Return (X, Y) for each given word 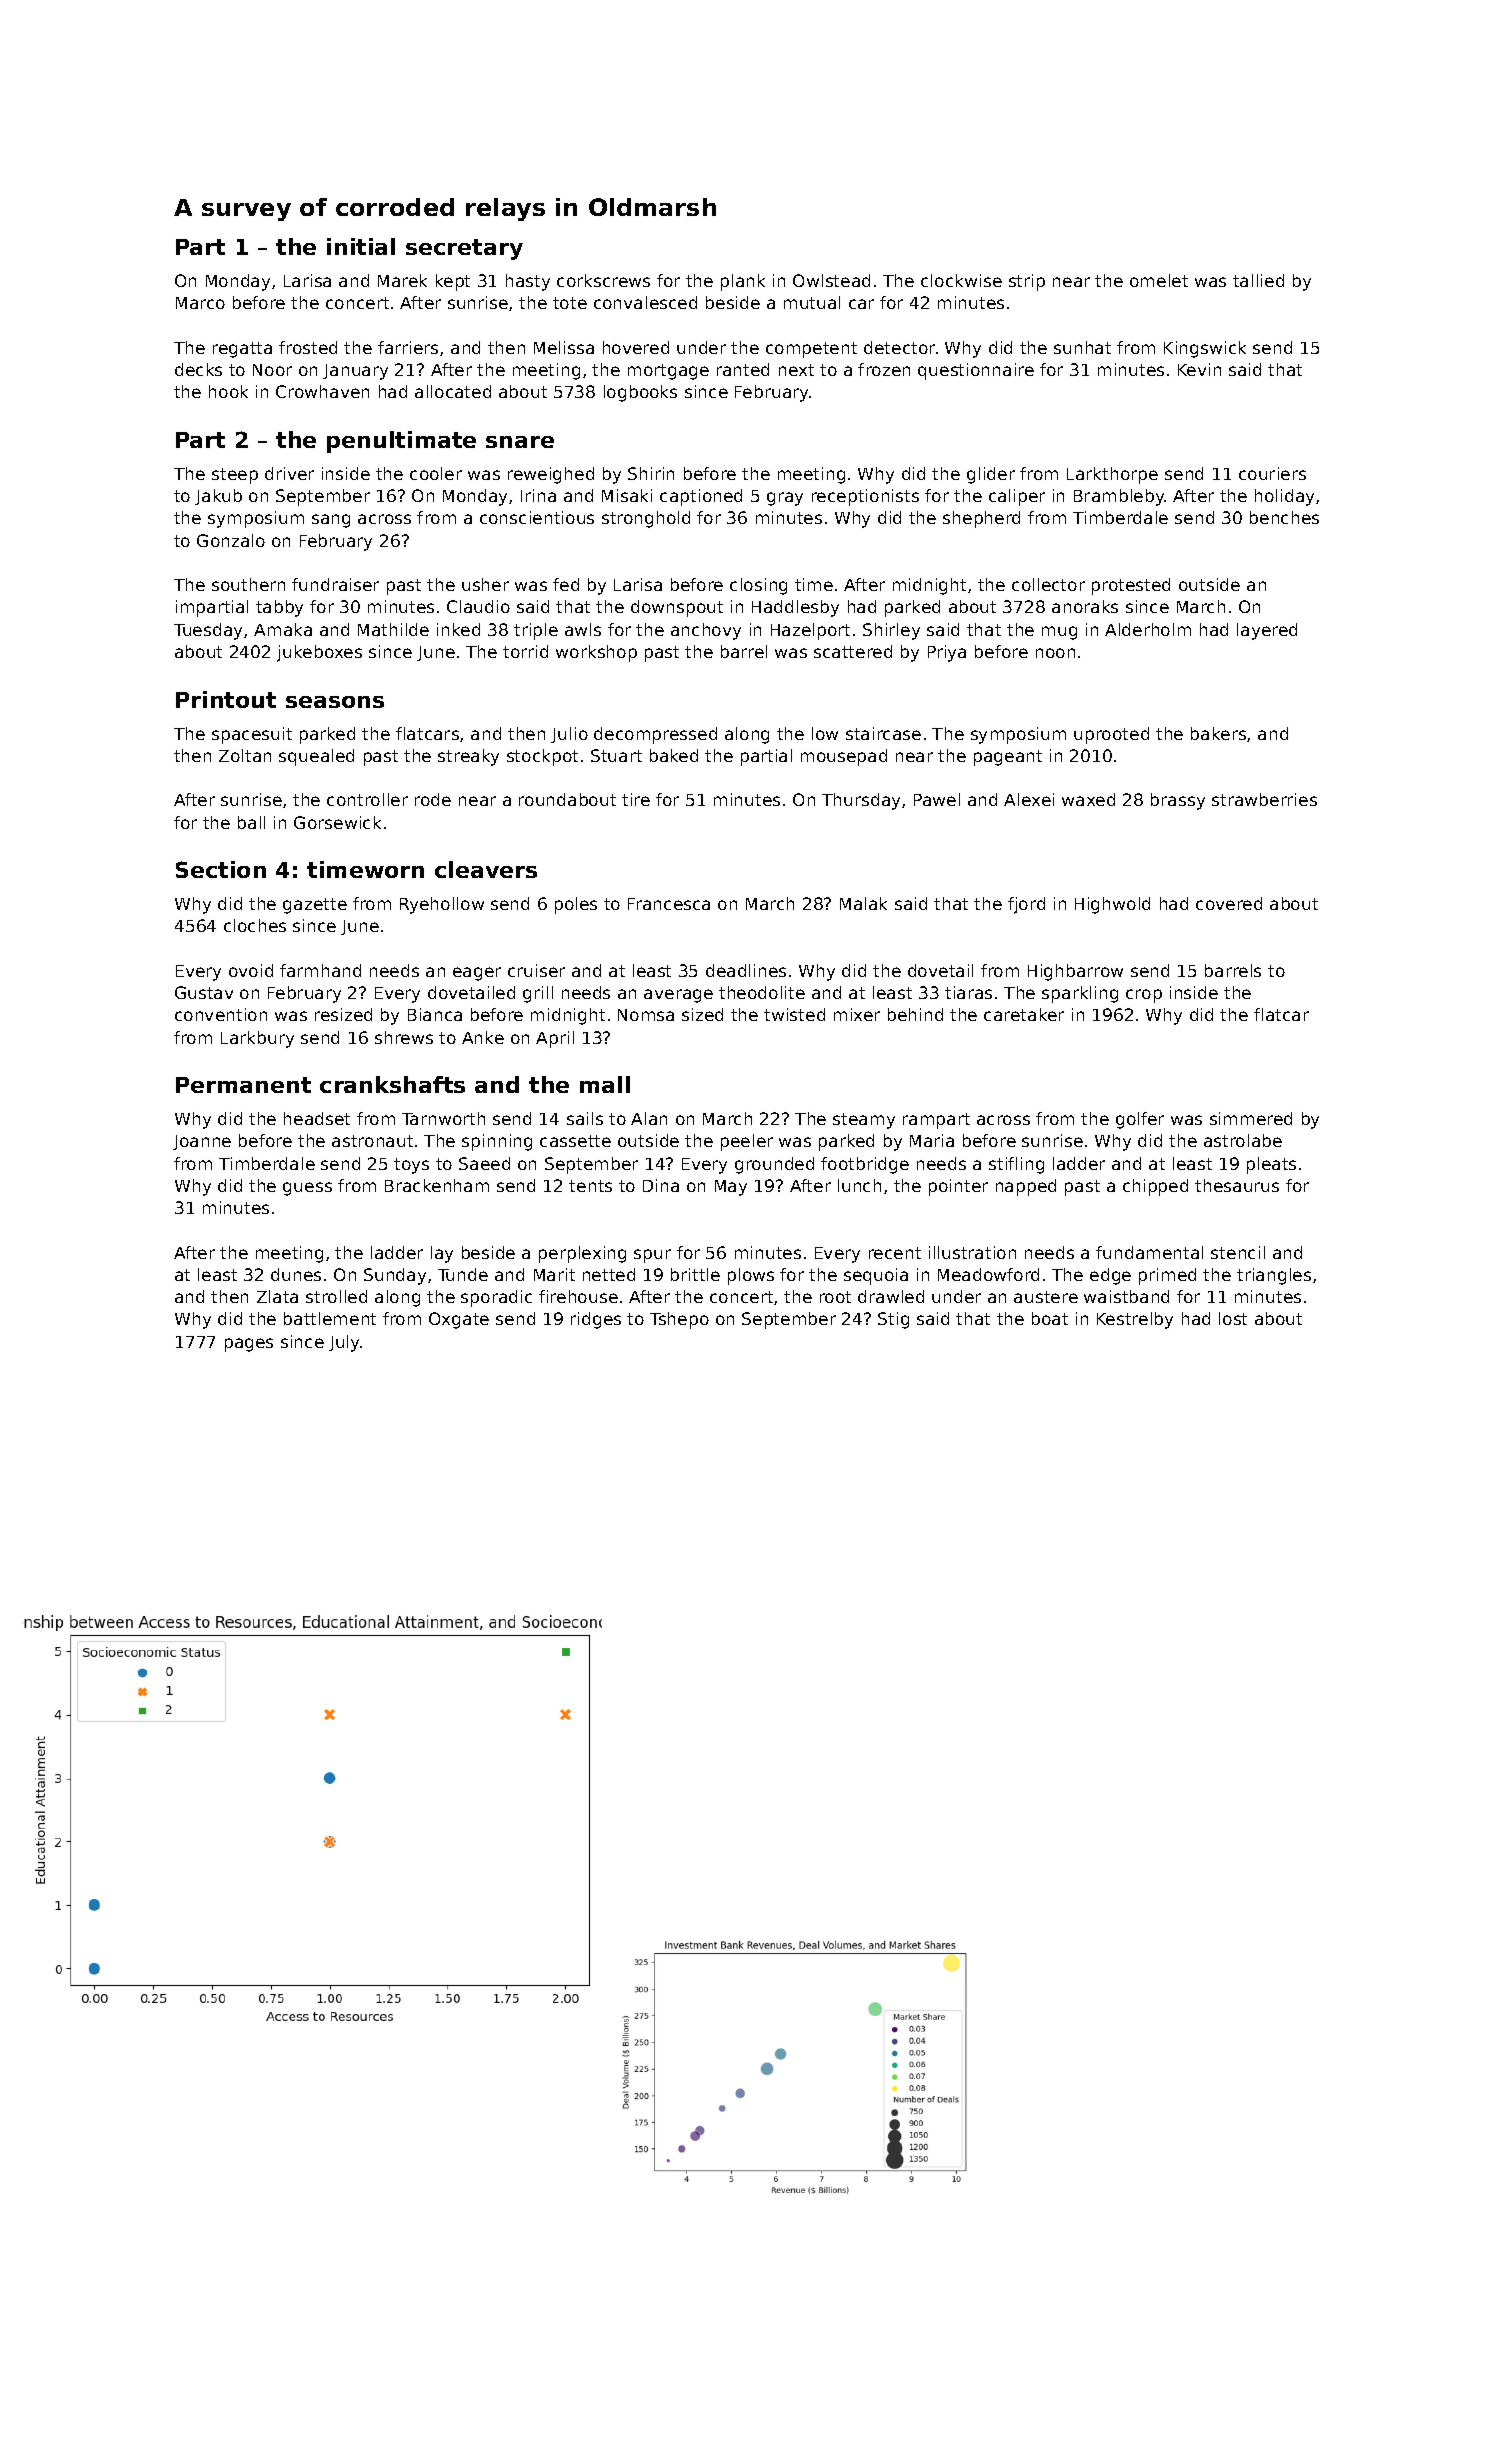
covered (1229, 903)
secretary (464, 249)
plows (751, 1276)
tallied (1258, 280)
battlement (330, 1318)
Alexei (1029, 799)
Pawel (937, 799)
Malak (863, 903)
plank (743, 282)
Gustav (204, 992)
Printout (226, 699)
